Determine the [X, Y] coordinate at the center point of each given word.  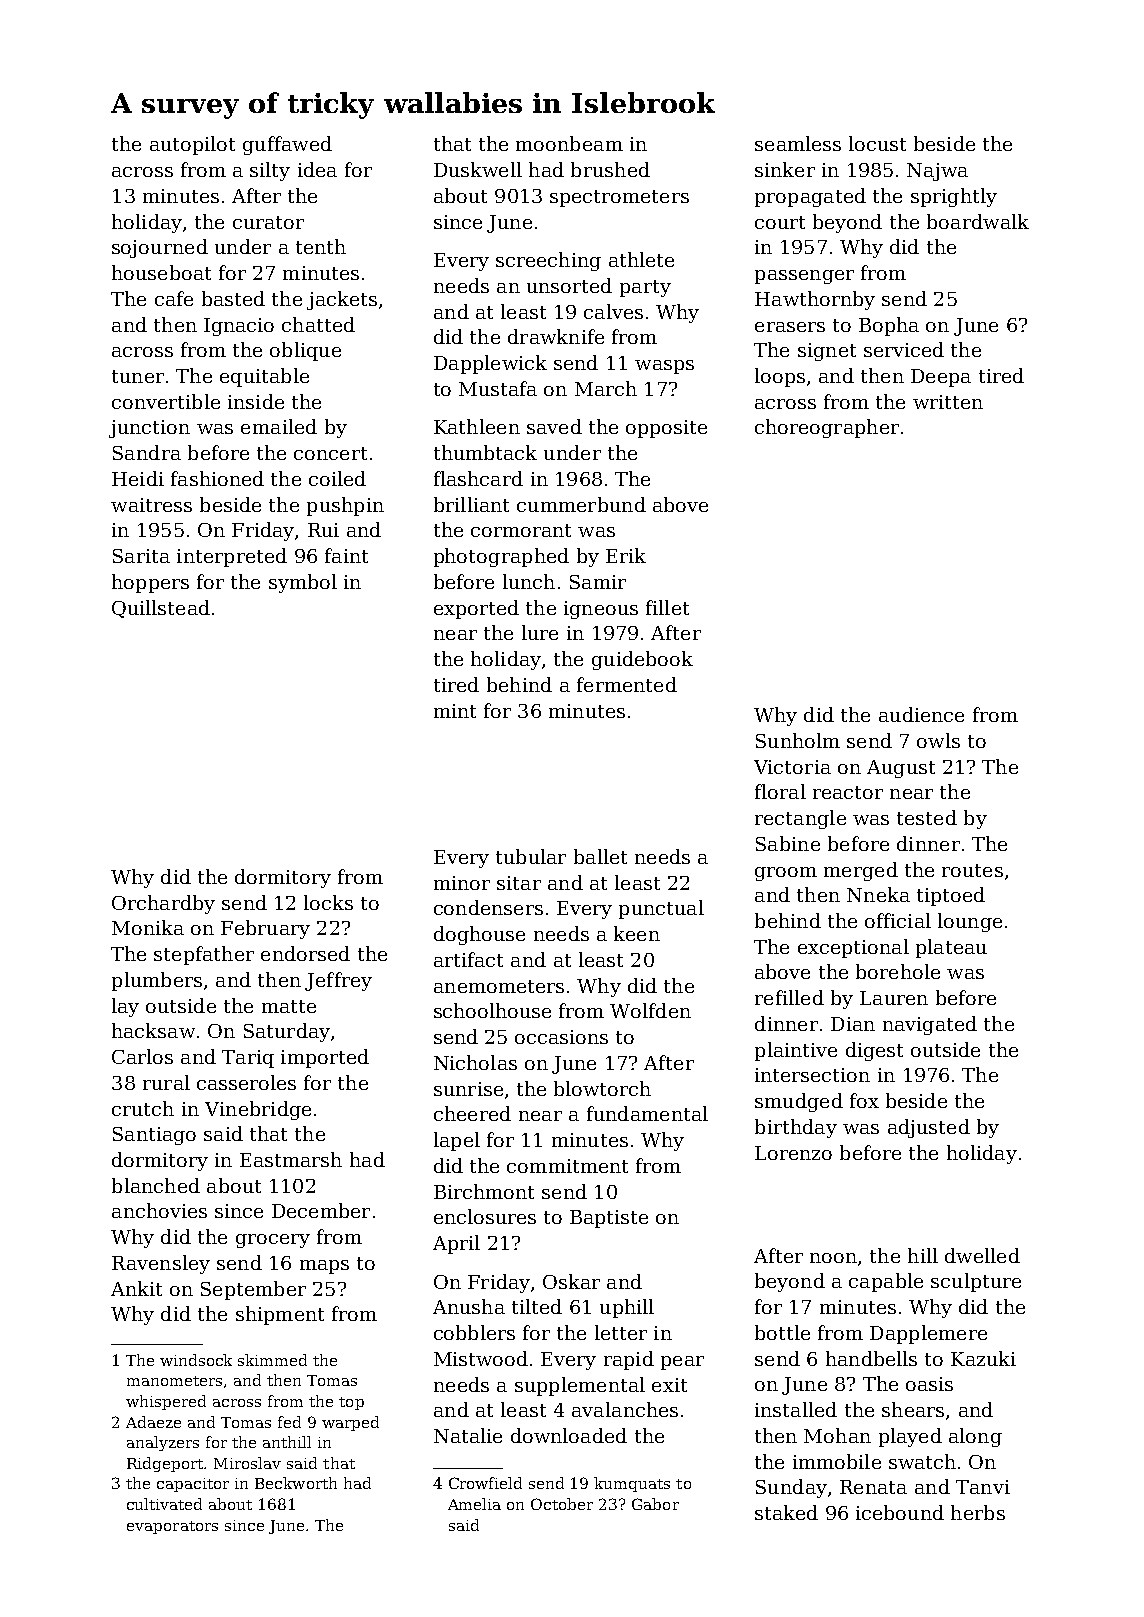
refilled [789, 997]
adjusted [929, 1128]
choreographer [827, 428]
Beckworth [296, 1483]
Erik [626, 555]
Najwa [937, 172]
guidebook [642, 660]
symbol [303, 583]
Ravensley [161, 1264]
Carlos [142, 1056]
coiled [337, 478]
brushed [610, 169]
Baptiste [609, 1219]
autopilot [192, 145]
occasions [561, 1037]
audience [921, 714]
